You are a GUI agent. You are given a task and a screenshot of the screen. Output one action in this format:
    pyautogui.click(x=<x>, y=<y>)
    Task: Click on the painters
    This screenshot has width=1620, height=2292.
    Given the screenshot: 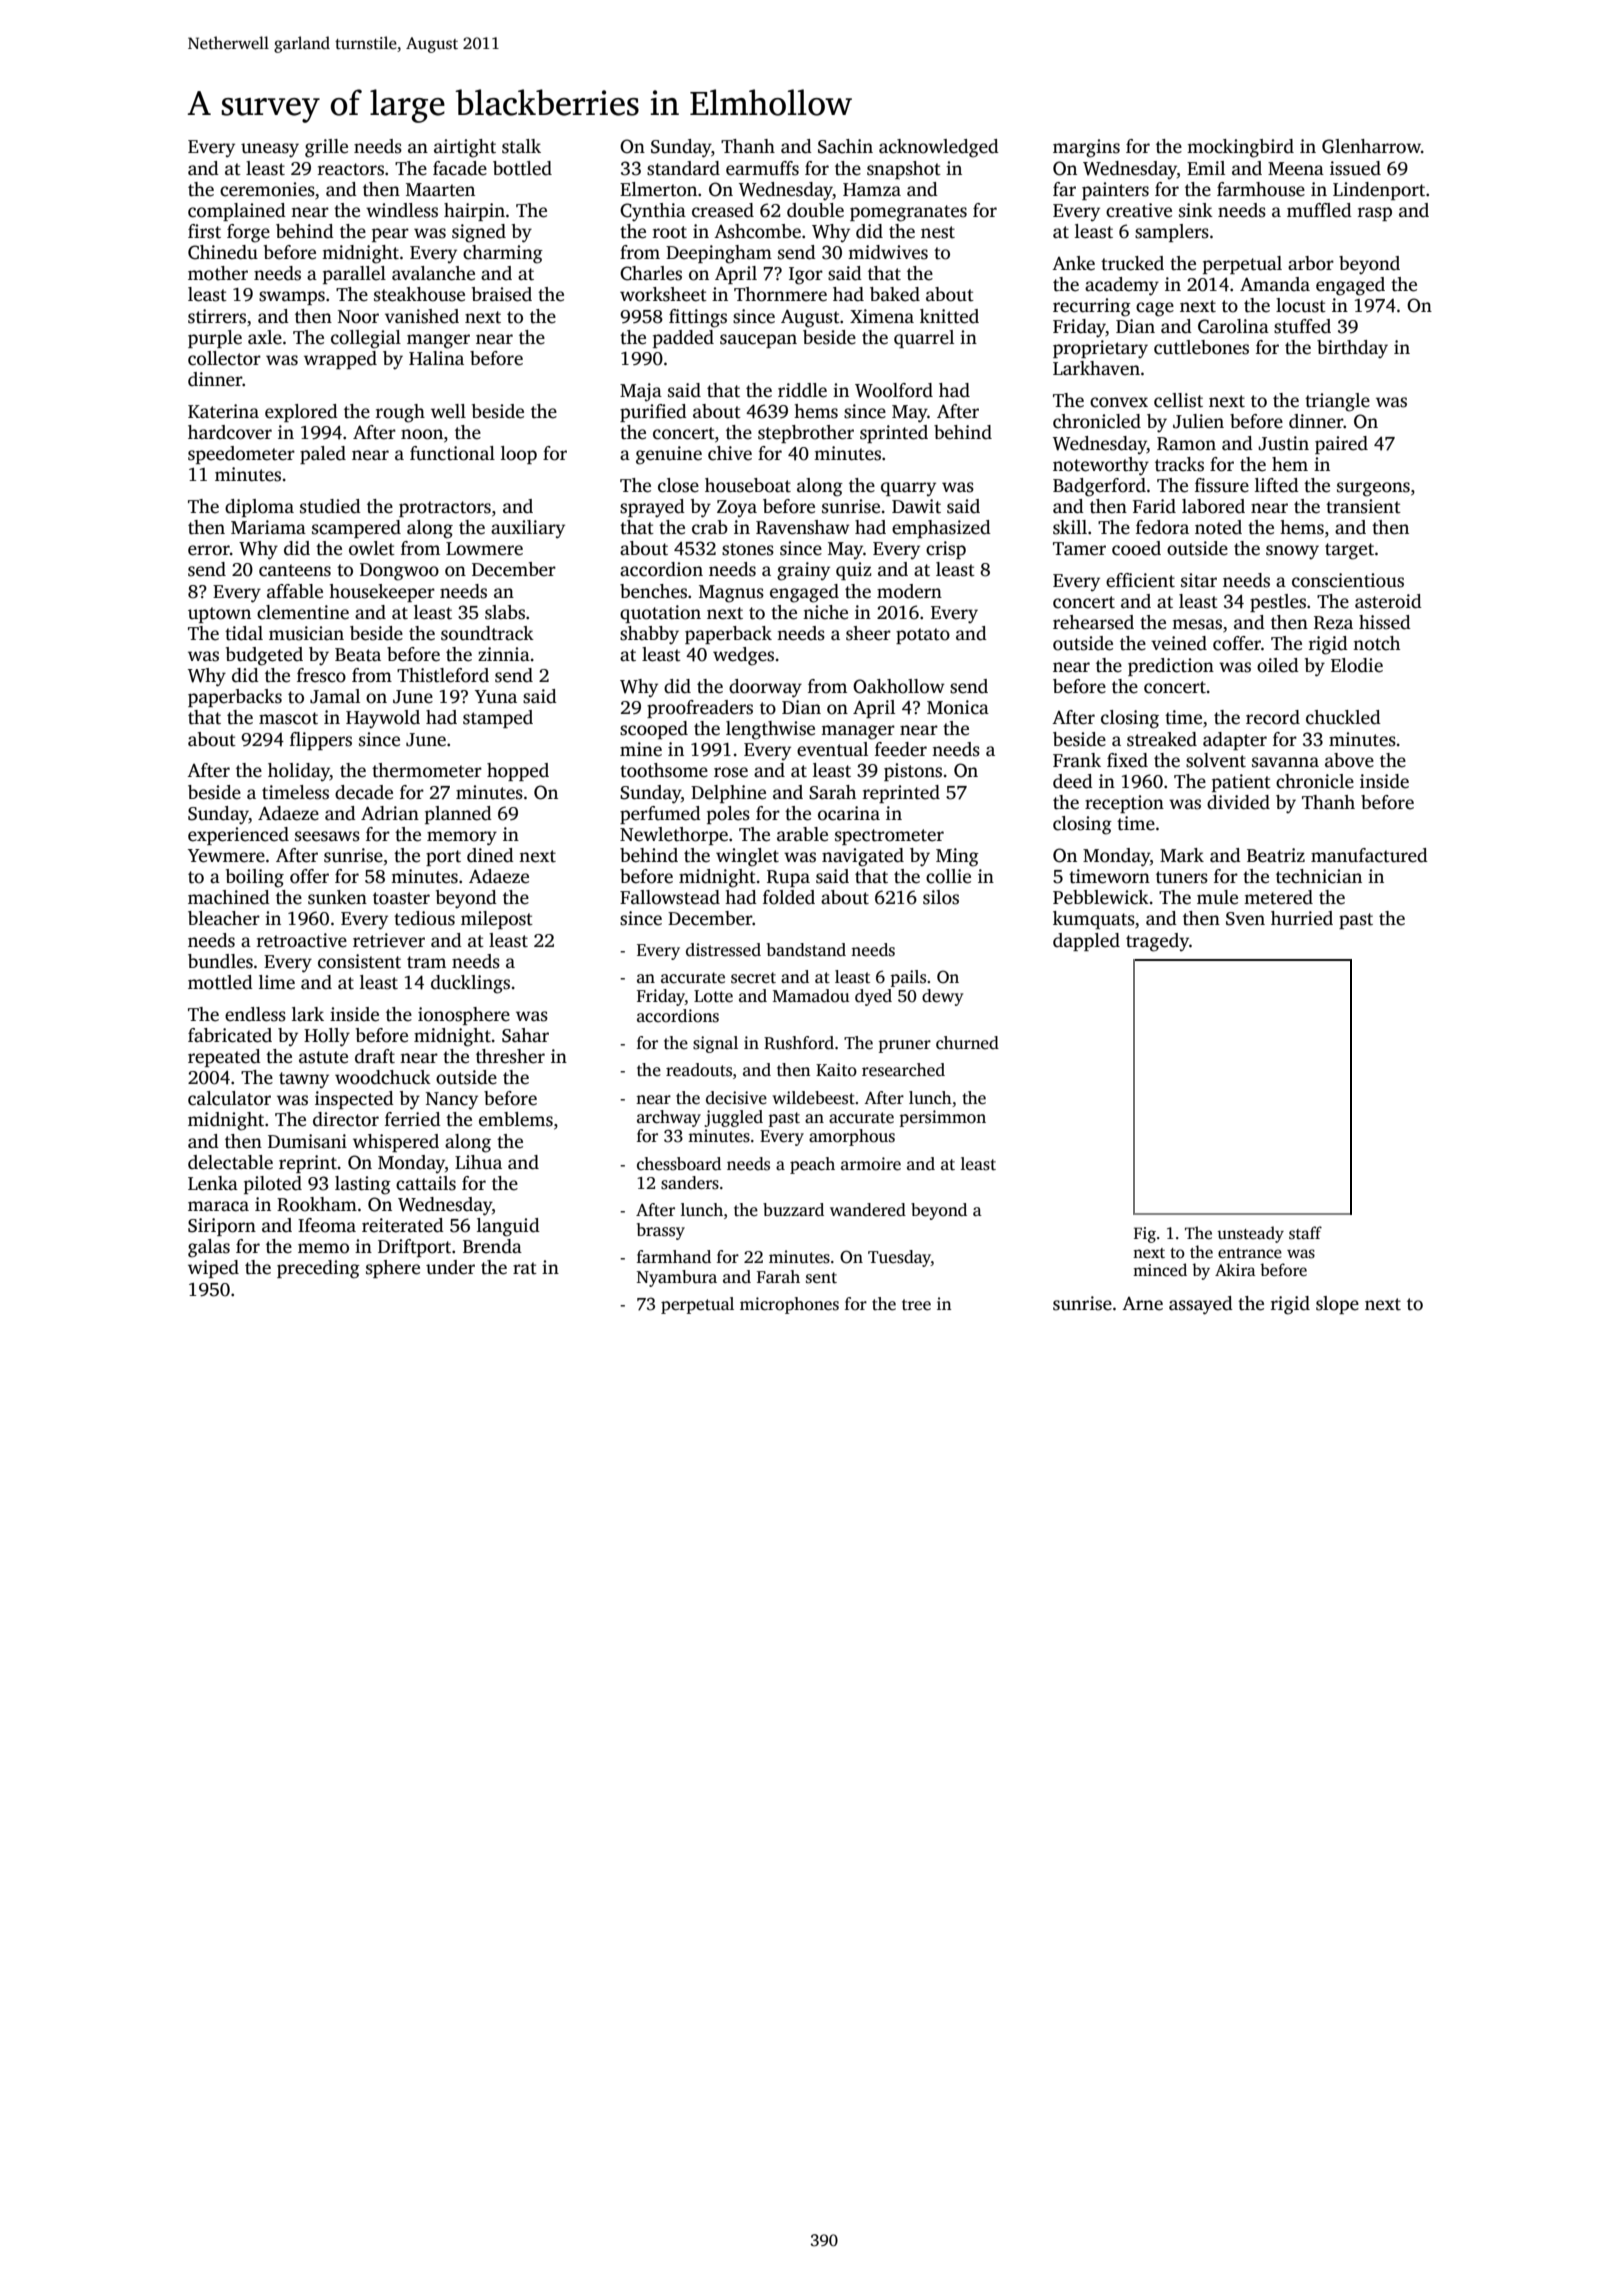 What is the action you would take?
    pyautogui.click(x=1115, y=191)
